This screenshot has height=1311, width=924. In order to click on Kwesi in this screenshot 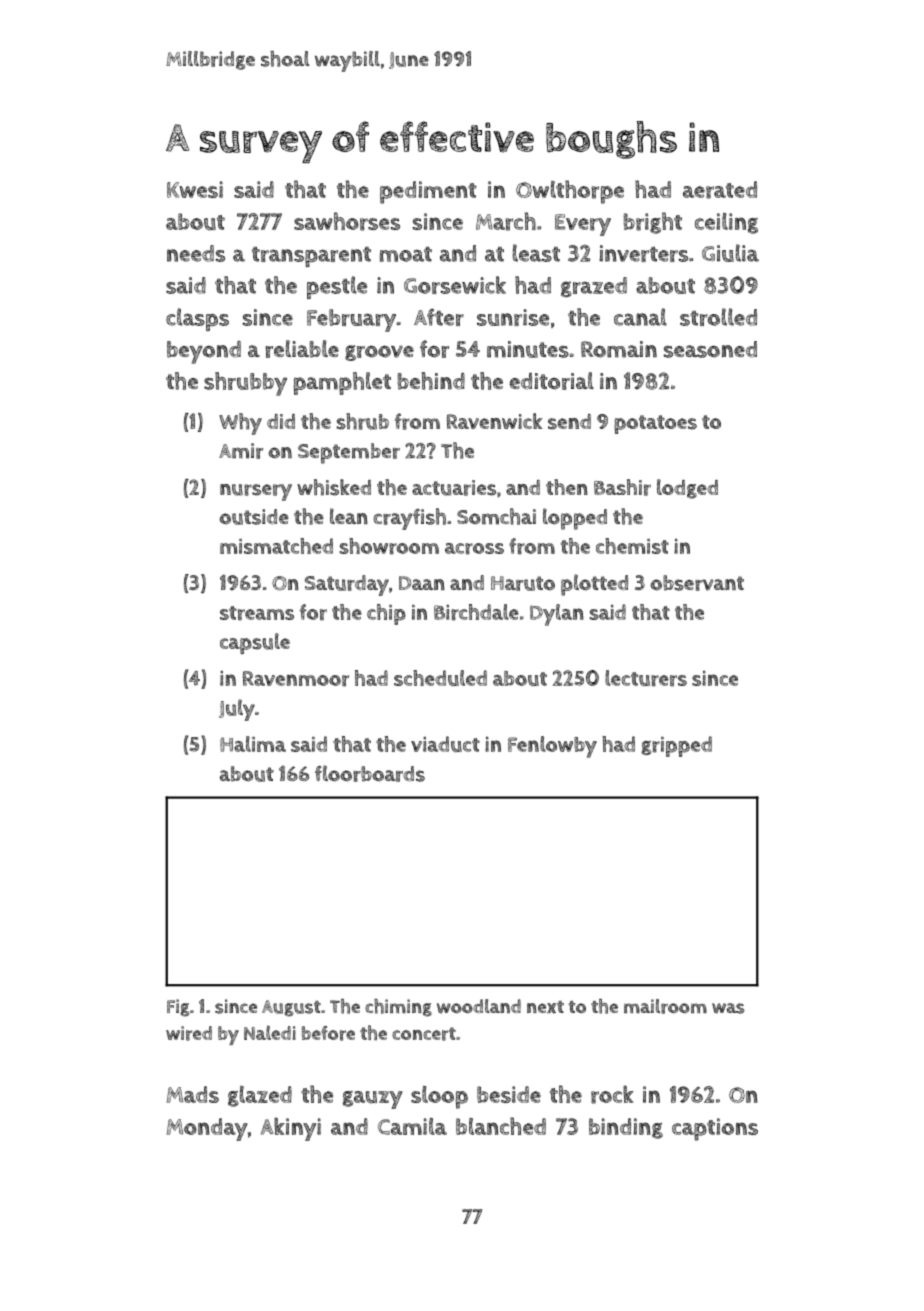, I will do `click(195, 189)`.
